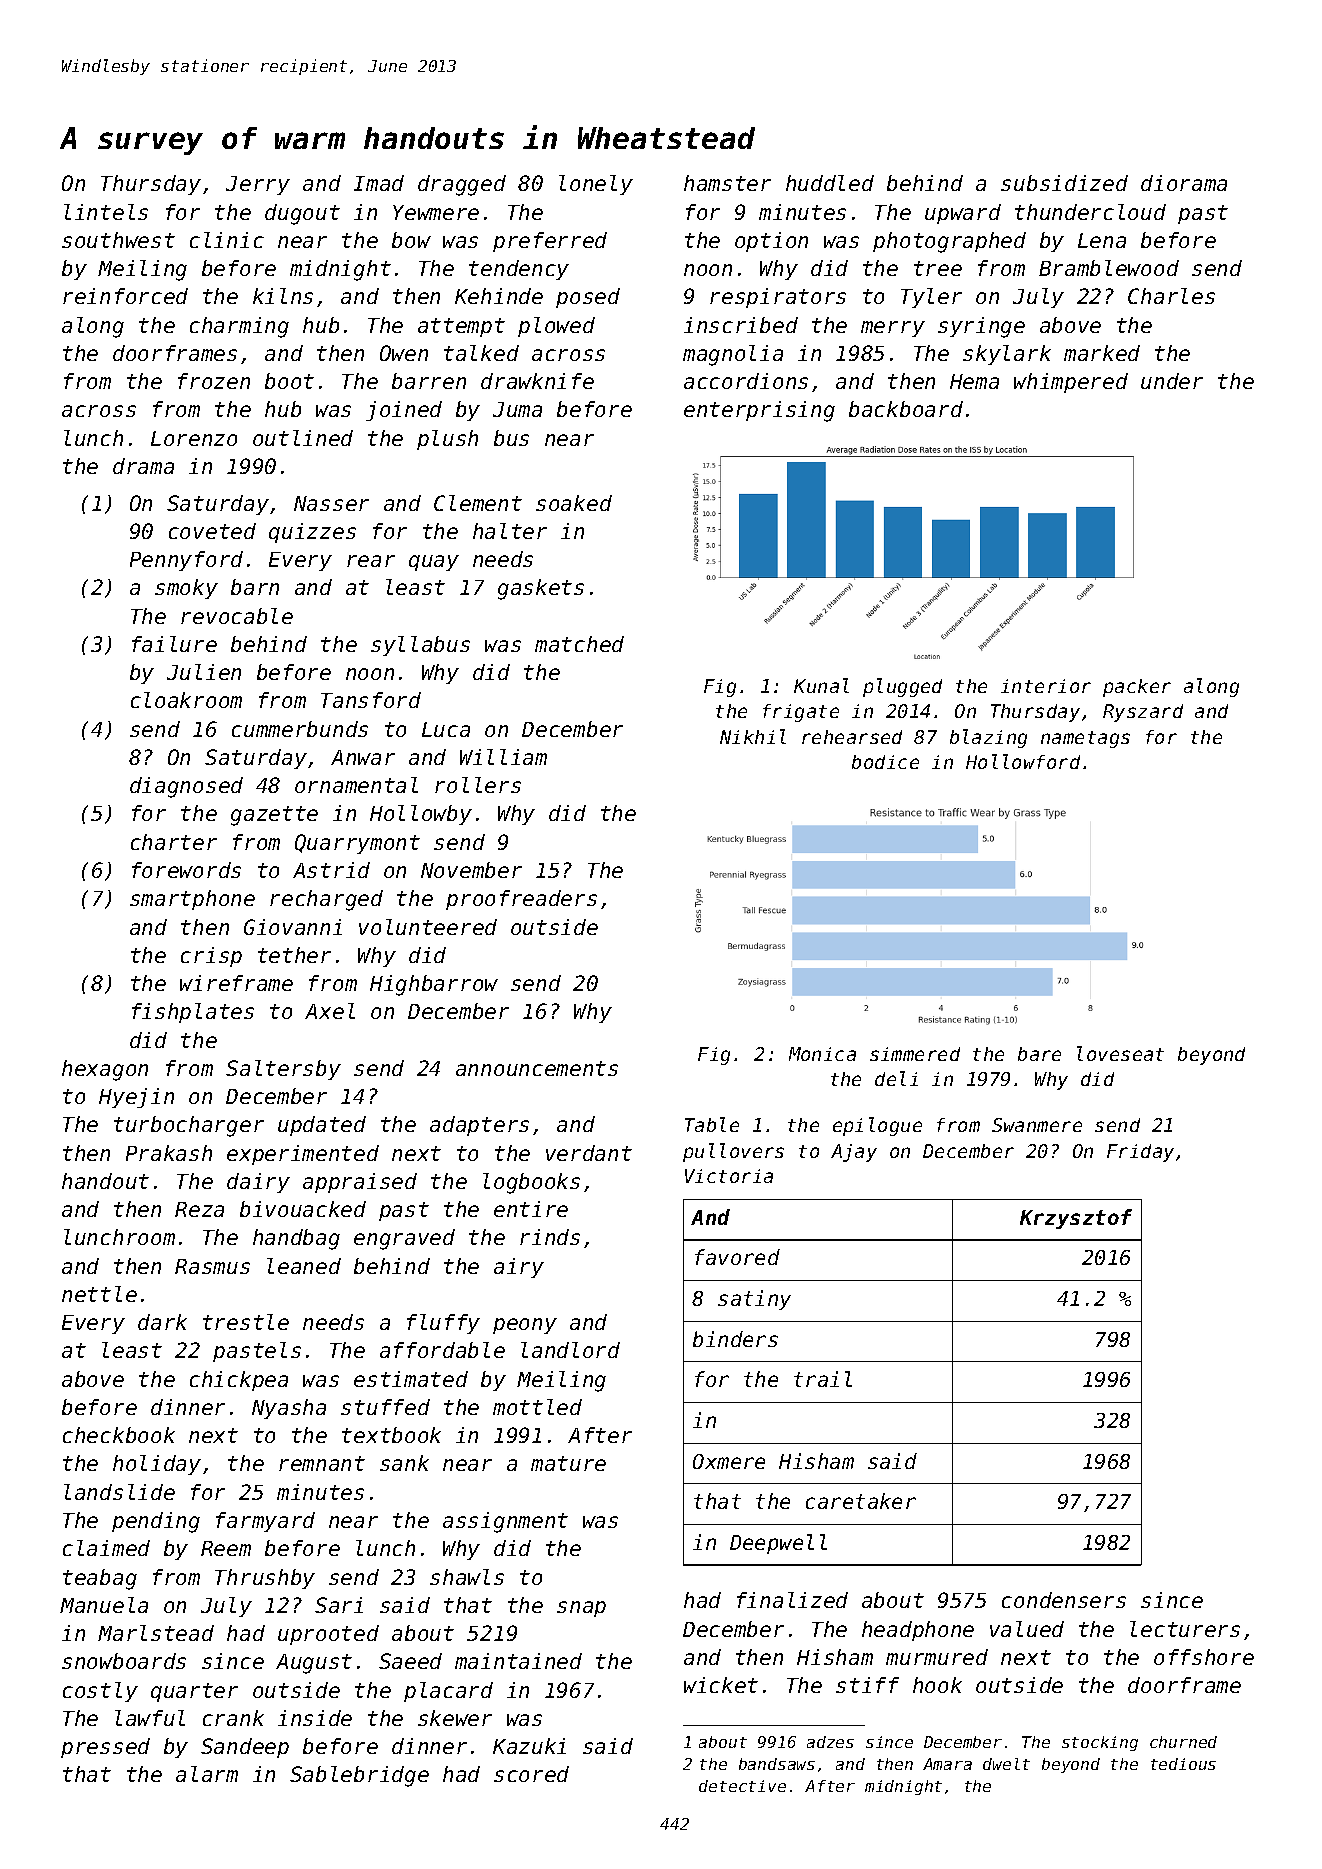  Describe the element at coordinates (1064, 183) in the image. I see `subsidized` at that location.
